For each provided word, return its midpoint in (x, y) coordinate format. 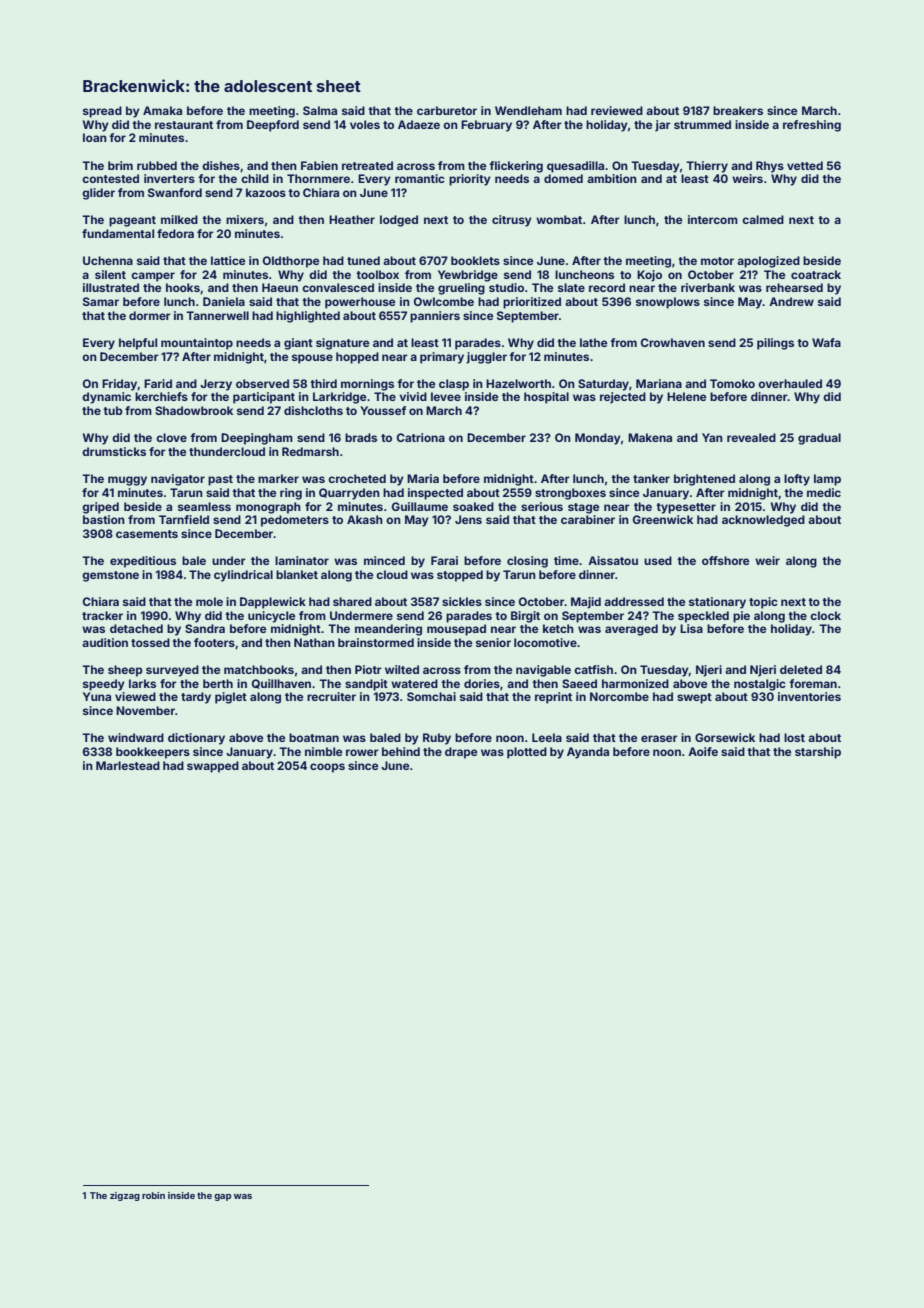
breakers (738, 110)
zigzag (125, 1196)
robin (153, 1195)
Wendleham (528, 110)
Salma (320, 110)
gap (223, 1197)
